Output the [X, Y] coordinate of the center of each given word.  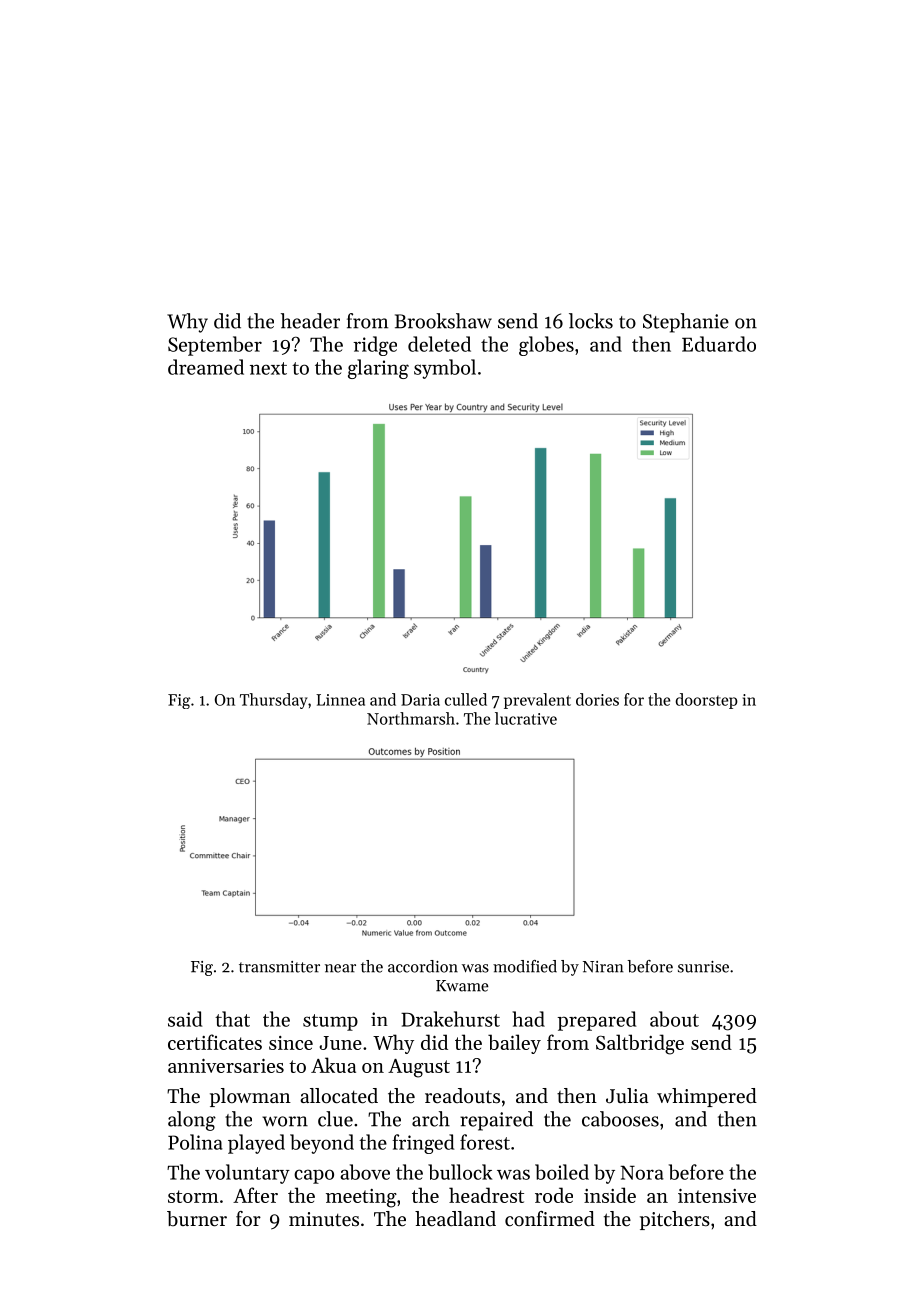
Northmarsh [411, 718]
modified [525, 966]
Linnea [340, 700]
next [268, 368]
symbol [445, 369]
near [340, 968]
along [192, 1121]
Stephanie [686, 323]
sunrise [703, 967]
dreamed [206, 367]
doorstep [707, 701]
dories [597, 699]
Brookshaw [443, 321]
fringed [423, 1144]
